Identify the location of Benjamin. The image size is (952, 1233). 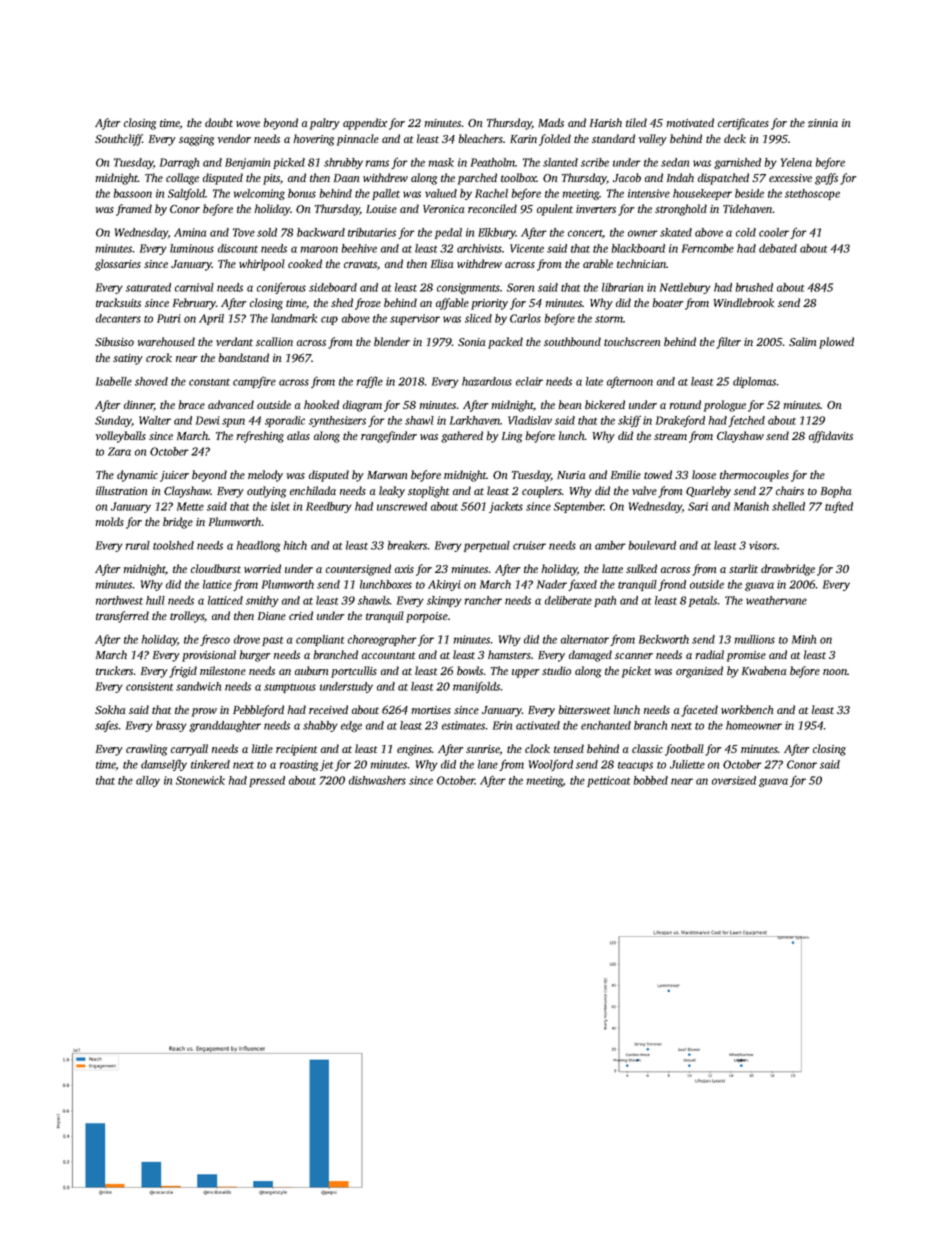
(247, 163).
